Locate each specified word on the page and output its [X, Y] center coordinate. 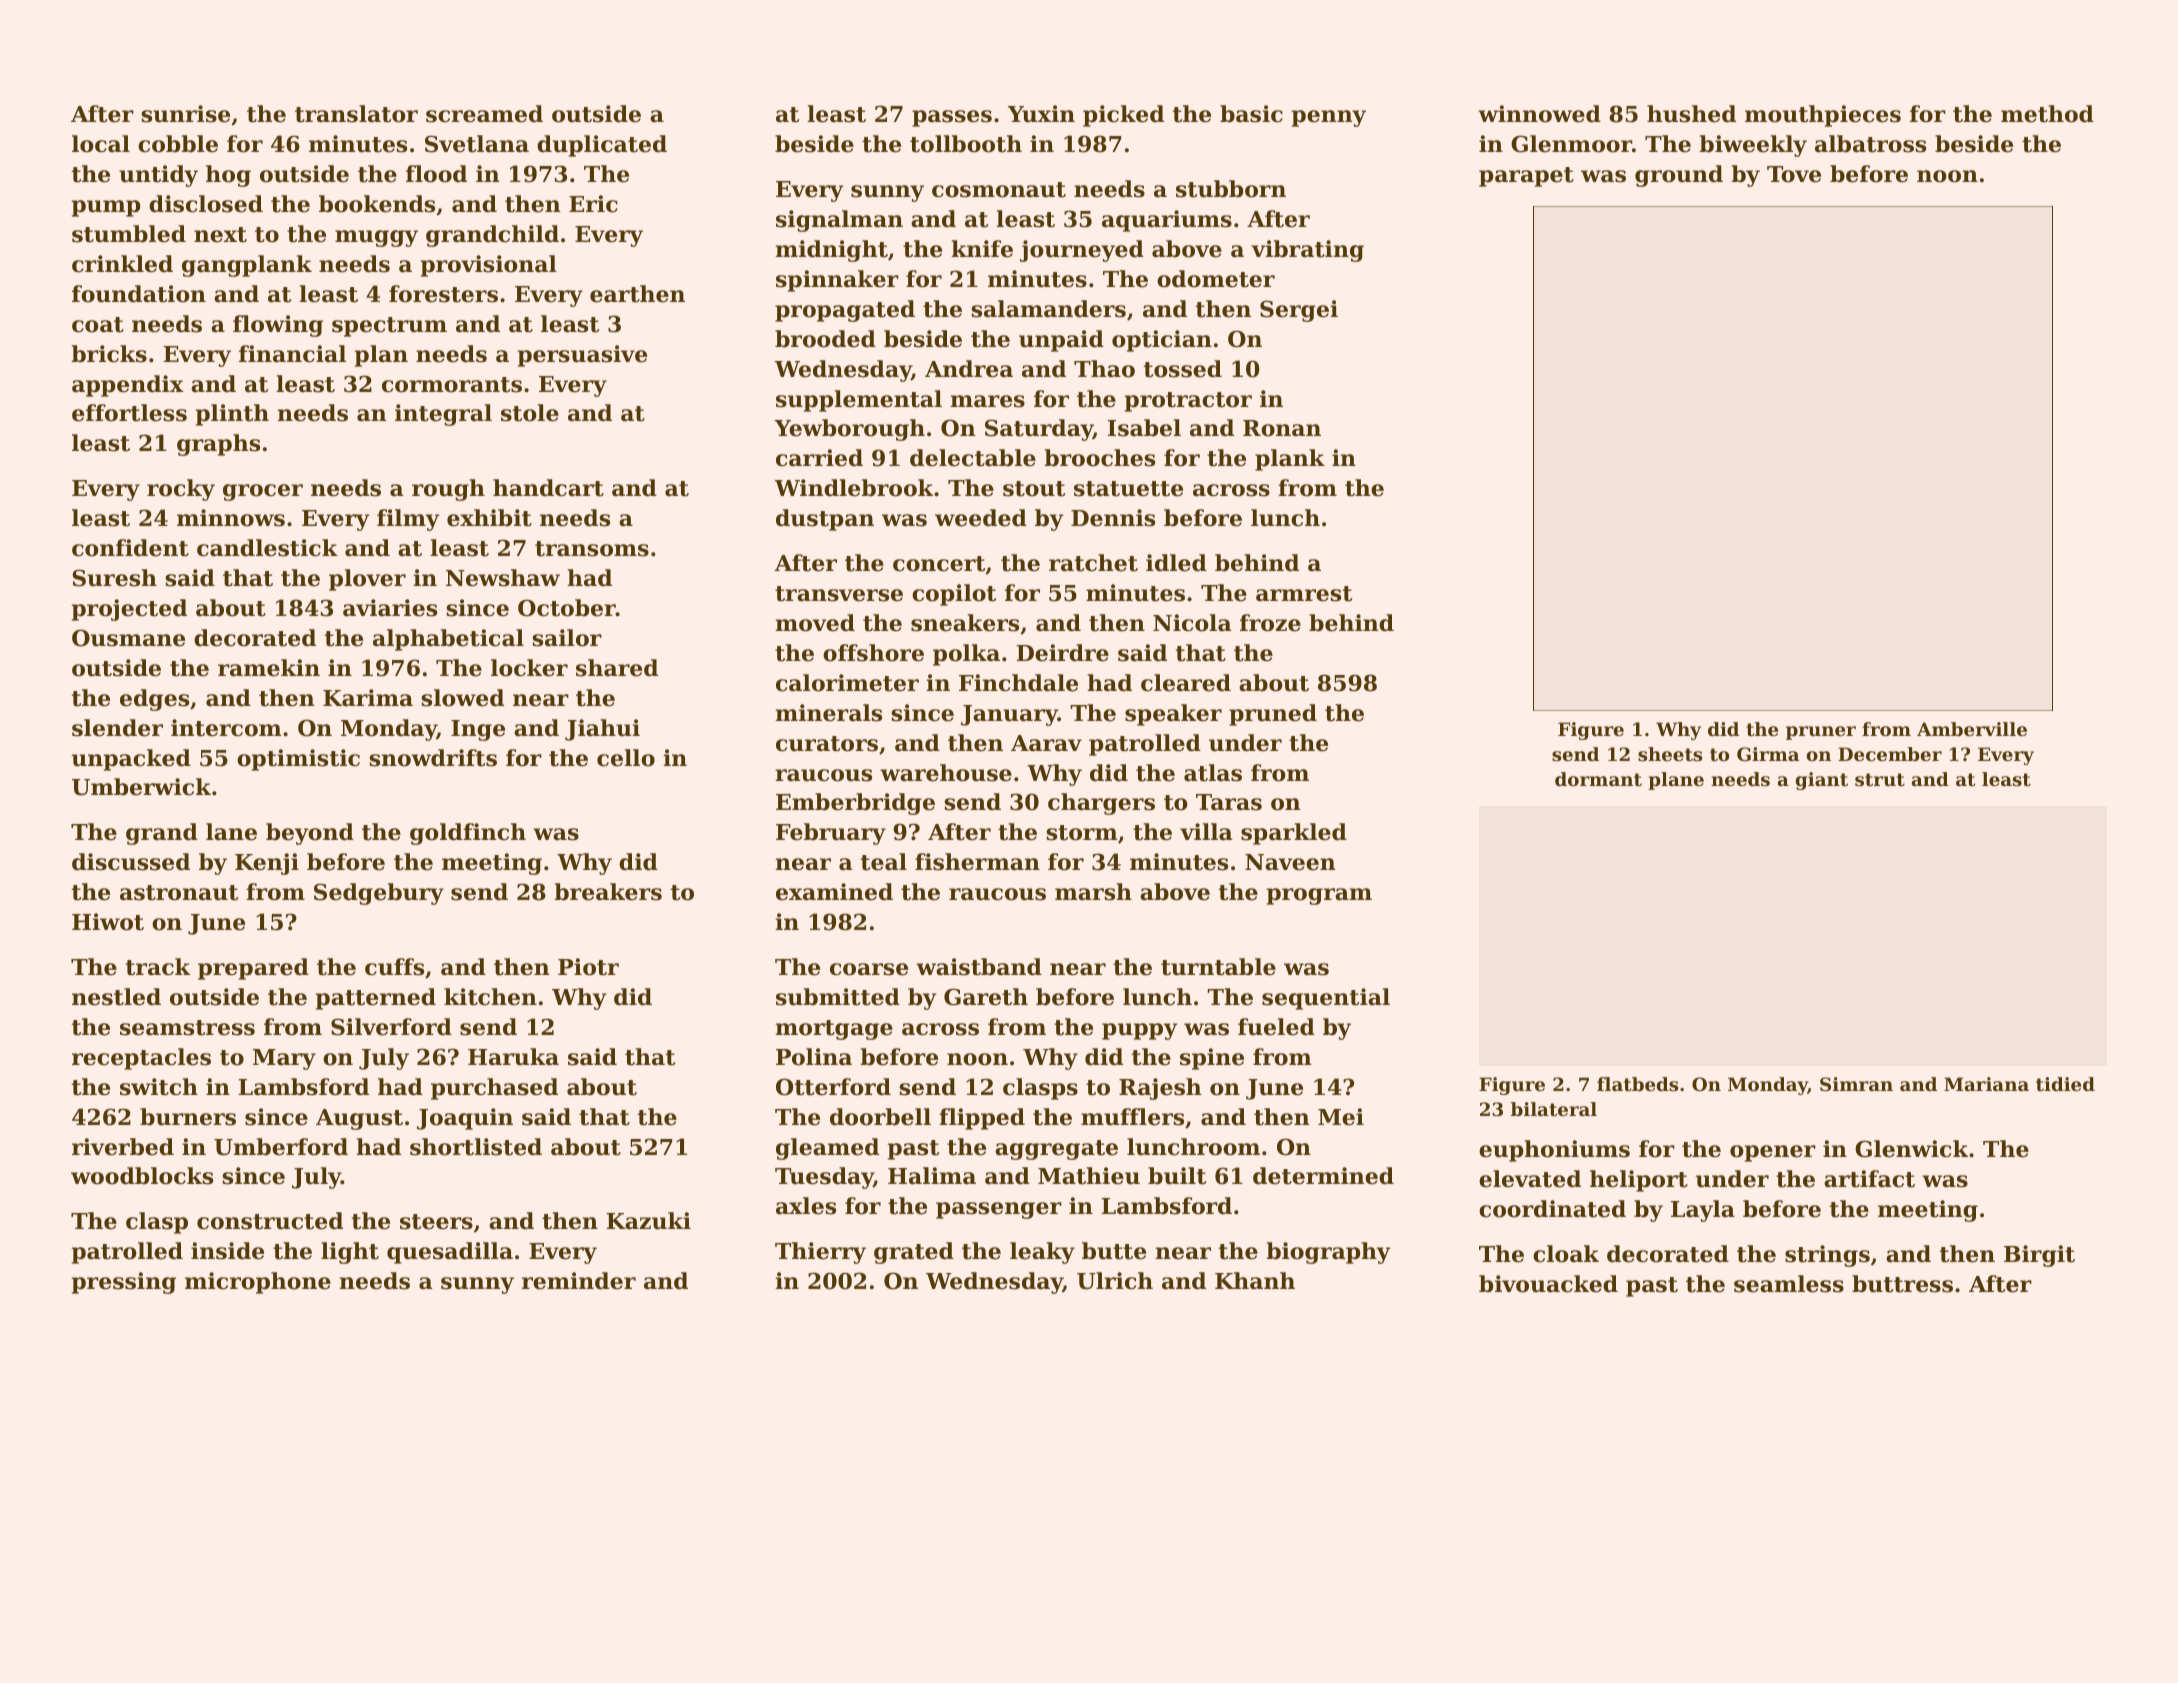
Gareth [986, 997]
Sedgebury [379, 894]
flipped [982, 1119]
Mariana [1986, 1084]
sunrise [185, 114]
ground [1679, 176]
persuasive [582, 356]
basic [1251, 114]
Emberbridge [855, 804]
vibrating [1307, 251]
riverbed [123, 1147]
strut [1880, 779]
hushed [1691, 114]
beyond [310, 834]
